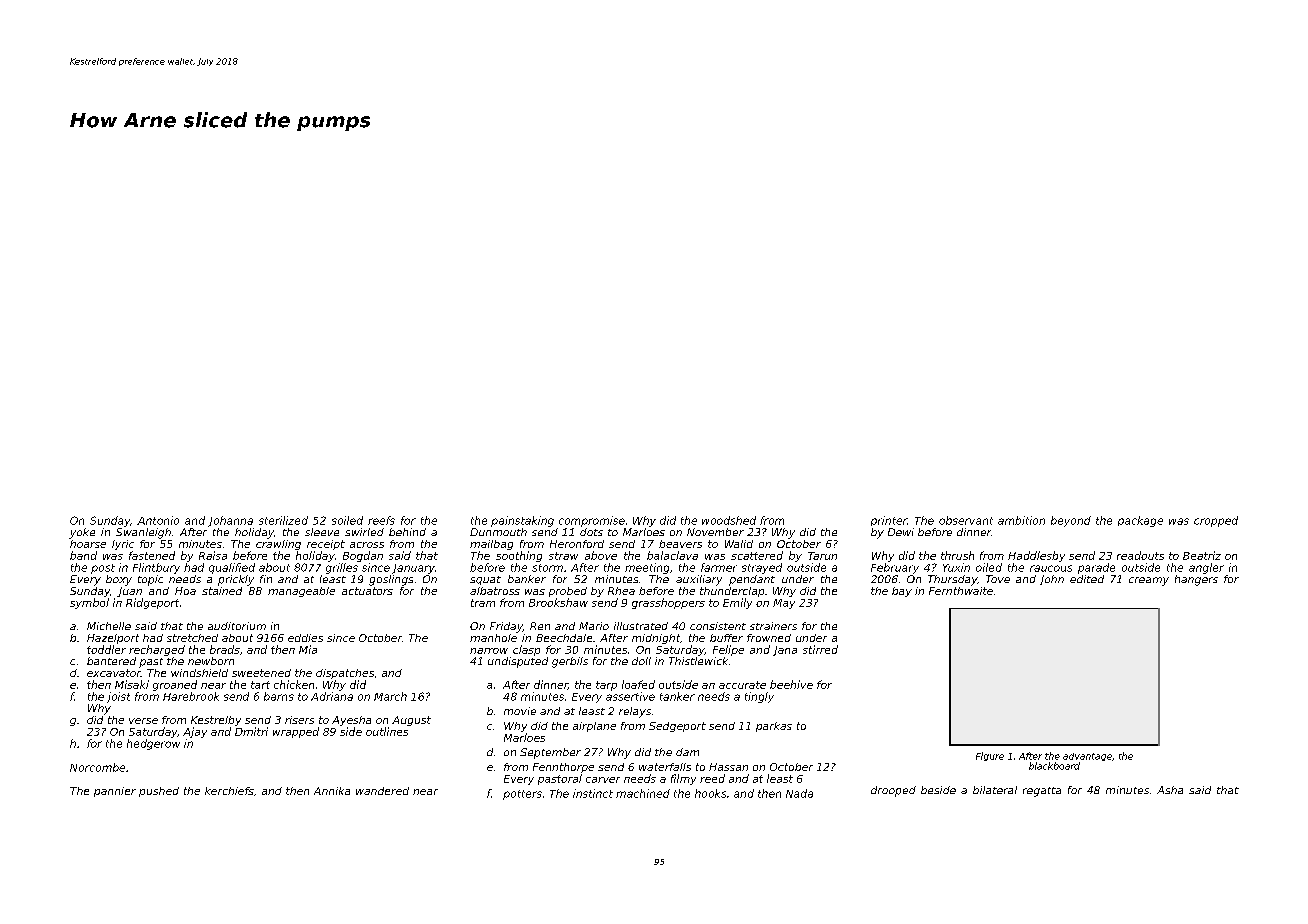  Describe the element at coordinates (1196, 580) in the screenshot. I see `hangers` at that location.
